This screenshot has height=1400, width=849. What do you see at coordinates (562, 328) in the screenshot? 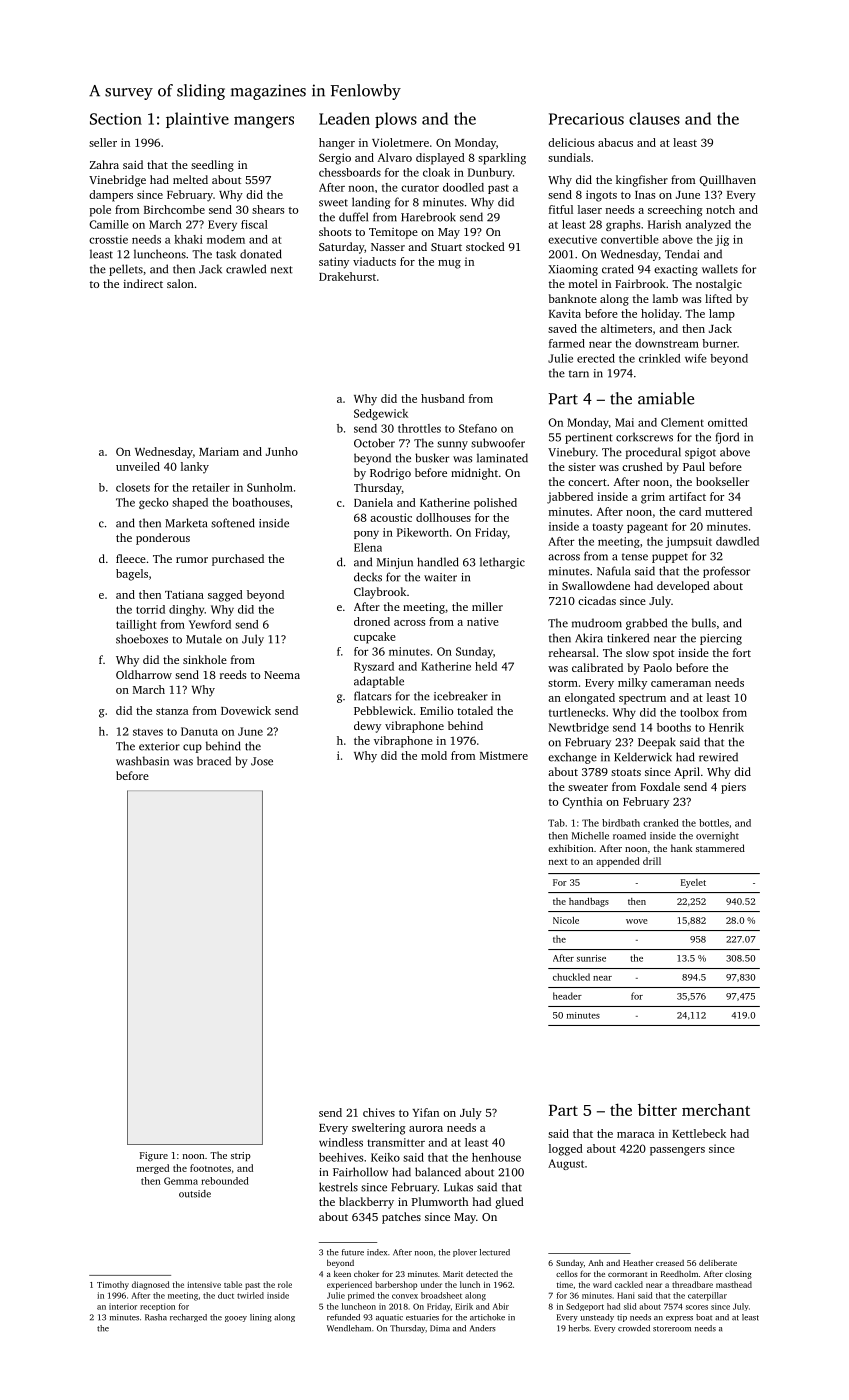
I see `saved` at bounding box center [562, 328].
